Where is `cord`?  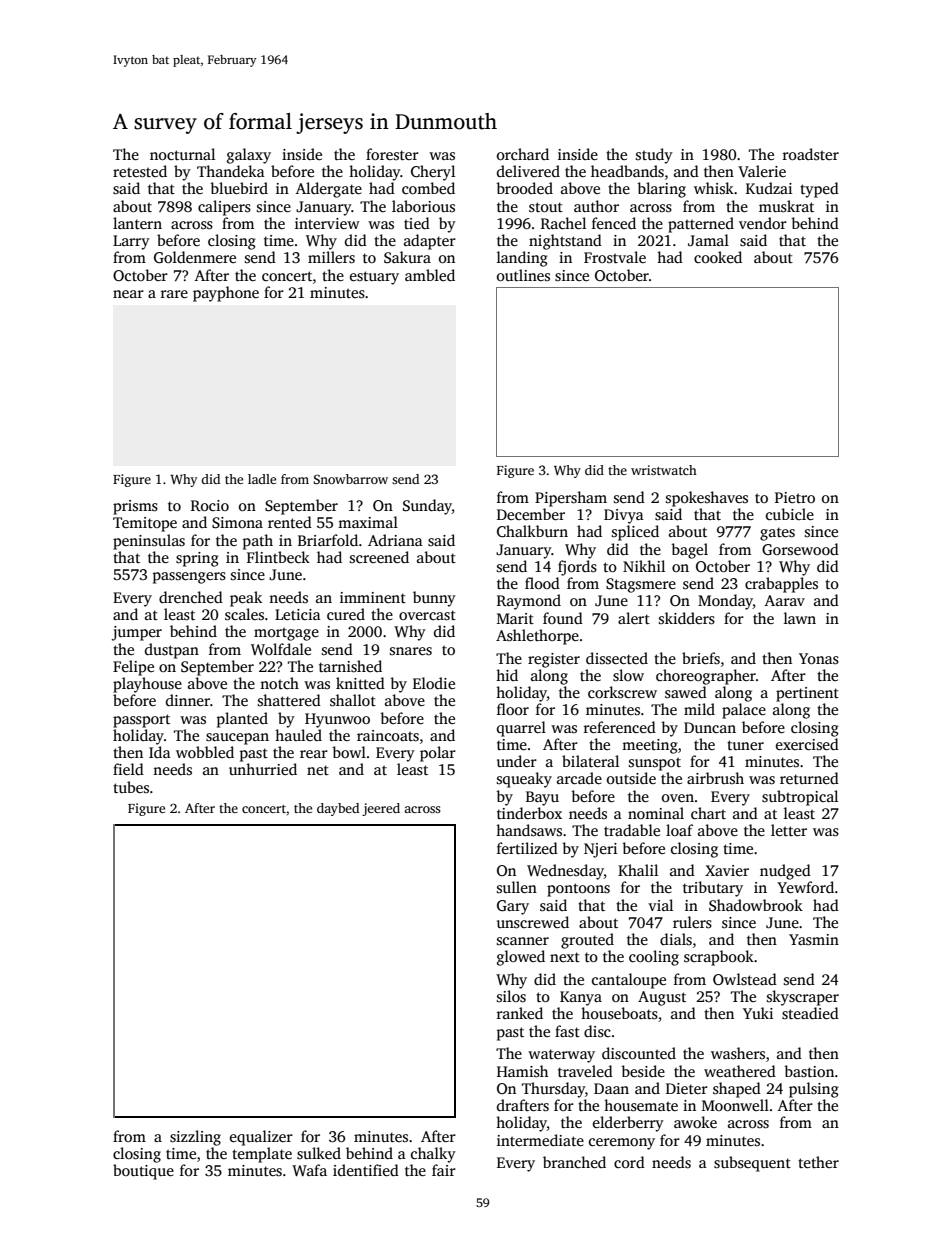
cord is located at coordinates (629, 1162).
